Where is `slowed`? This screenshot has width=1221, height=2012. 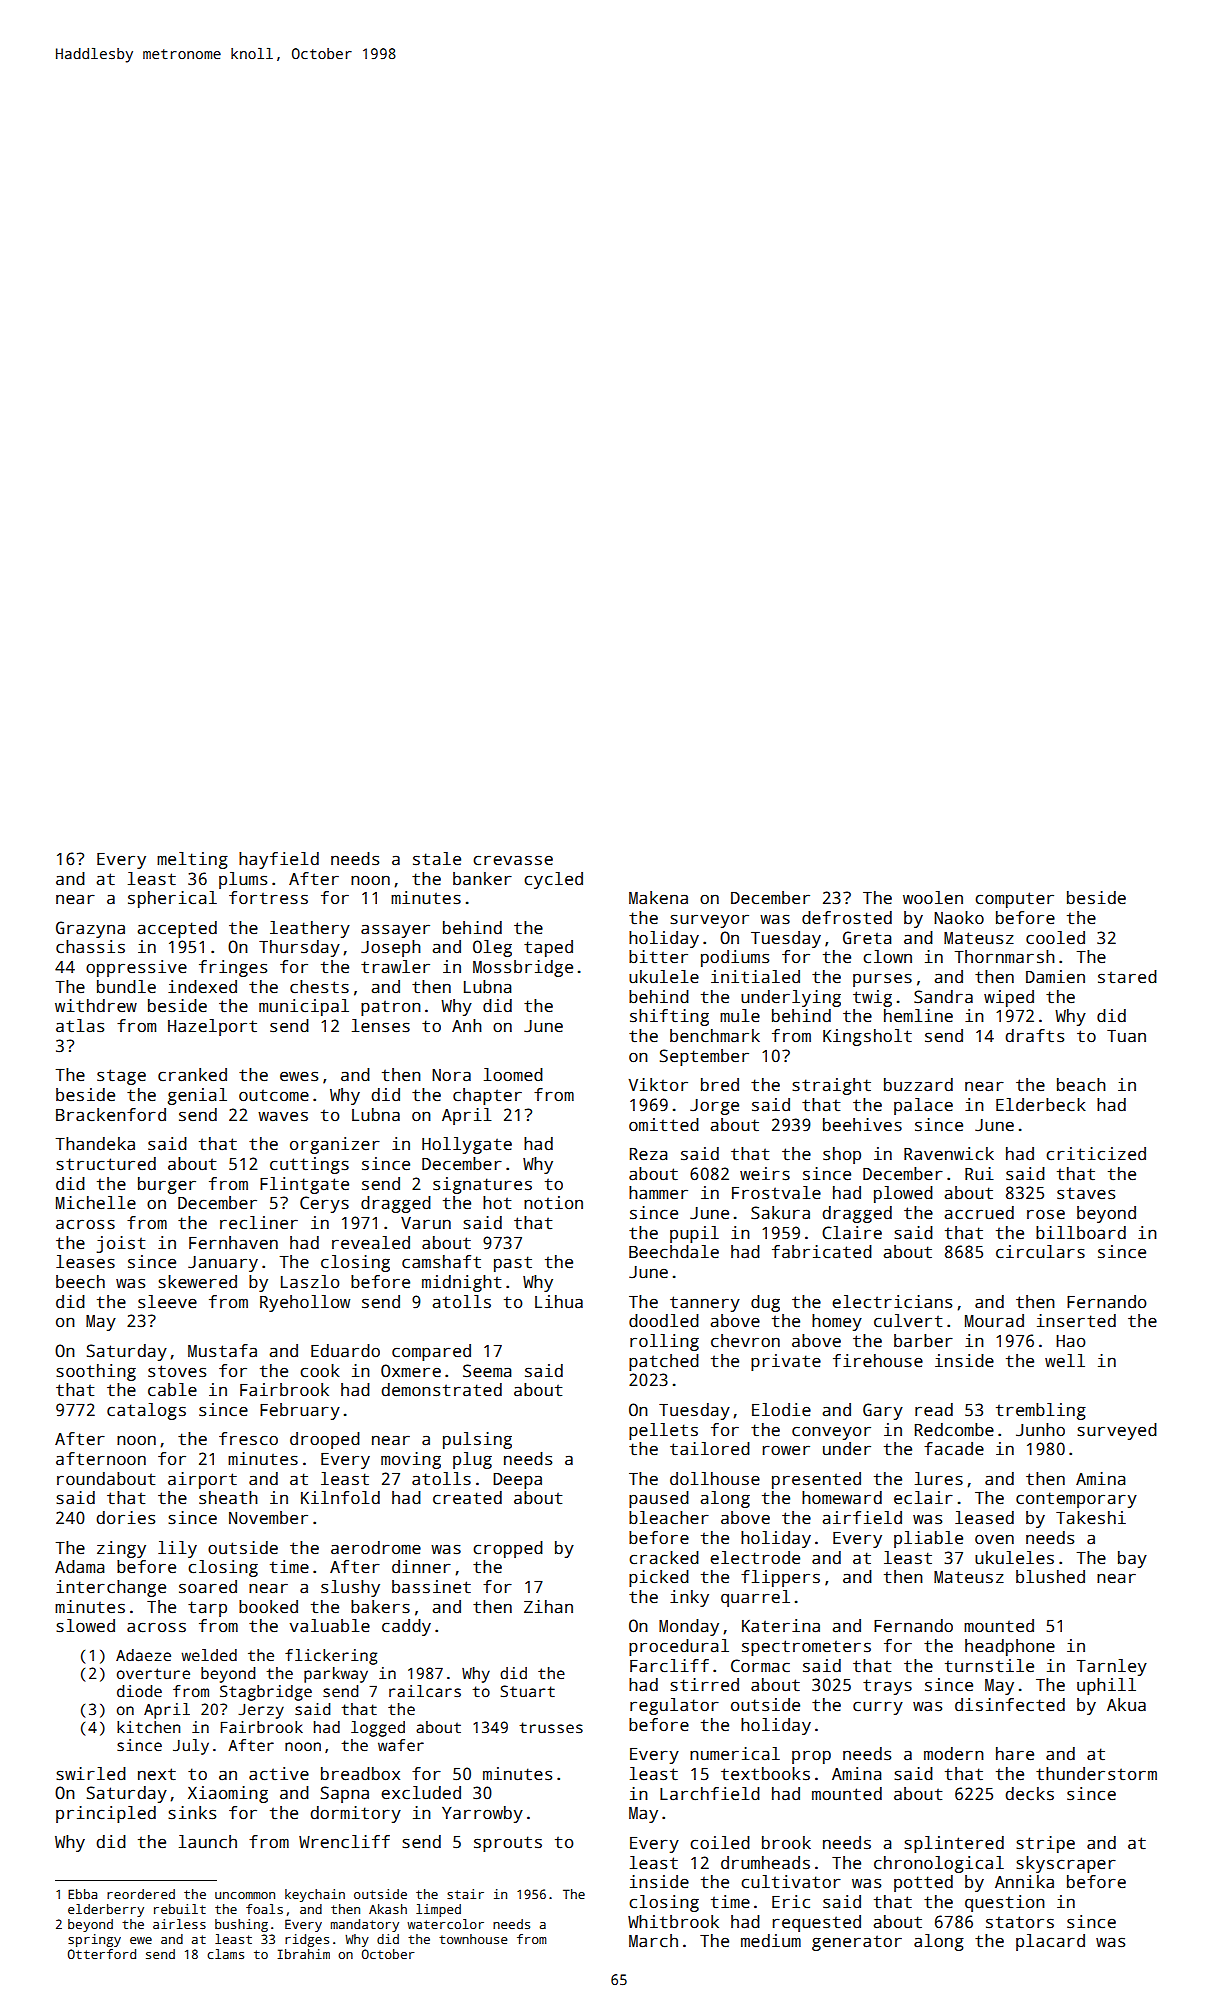
slowed is located at coordinates (85, 1626).
